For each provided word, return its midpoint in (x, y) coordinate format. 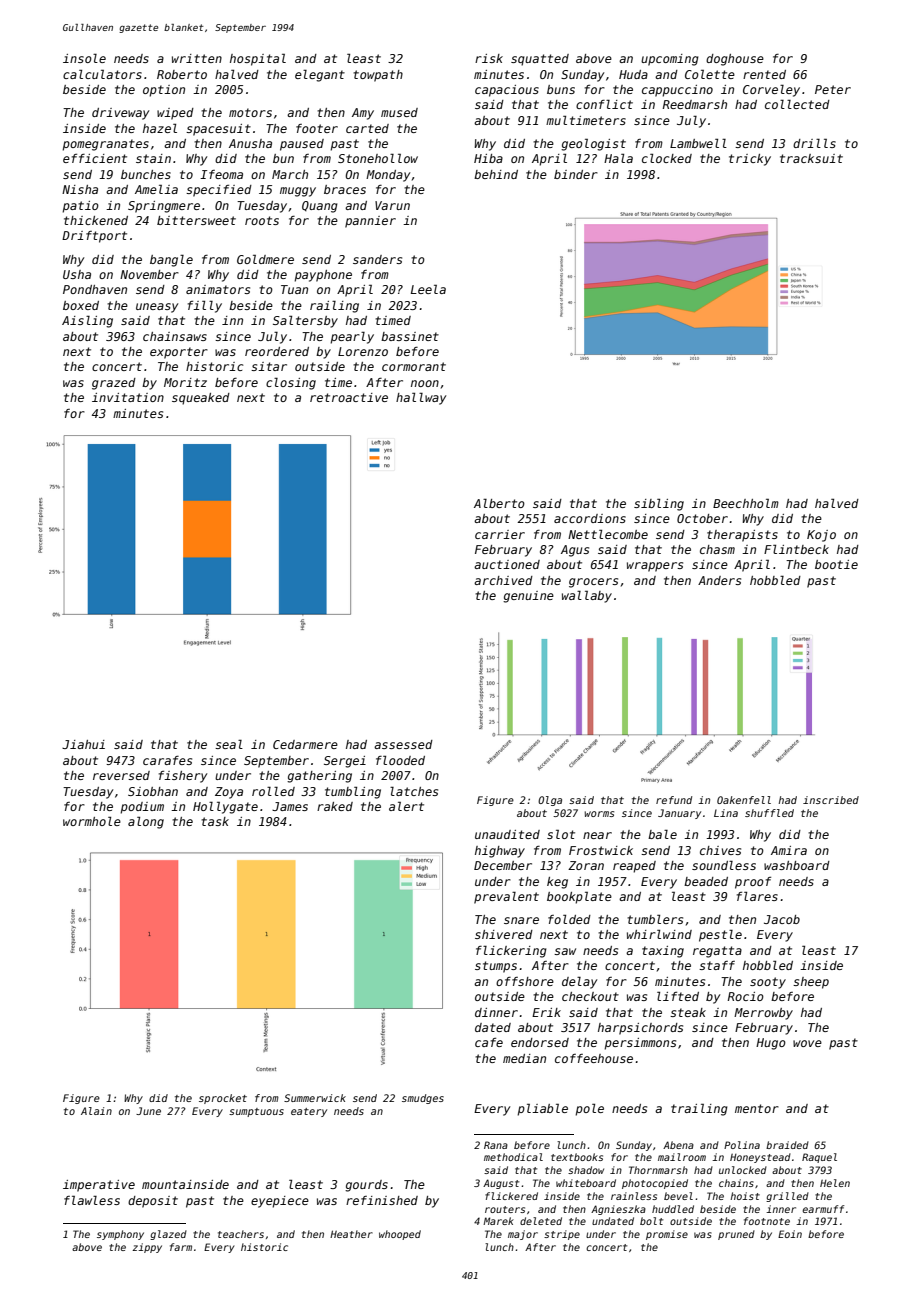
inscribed (831, 800)
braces (345, 189)
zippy (147, 1248)
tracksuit (811, 158)
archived (503, 580)
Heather (351, 1234)
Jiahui (83, 744)
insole (84, 58)
